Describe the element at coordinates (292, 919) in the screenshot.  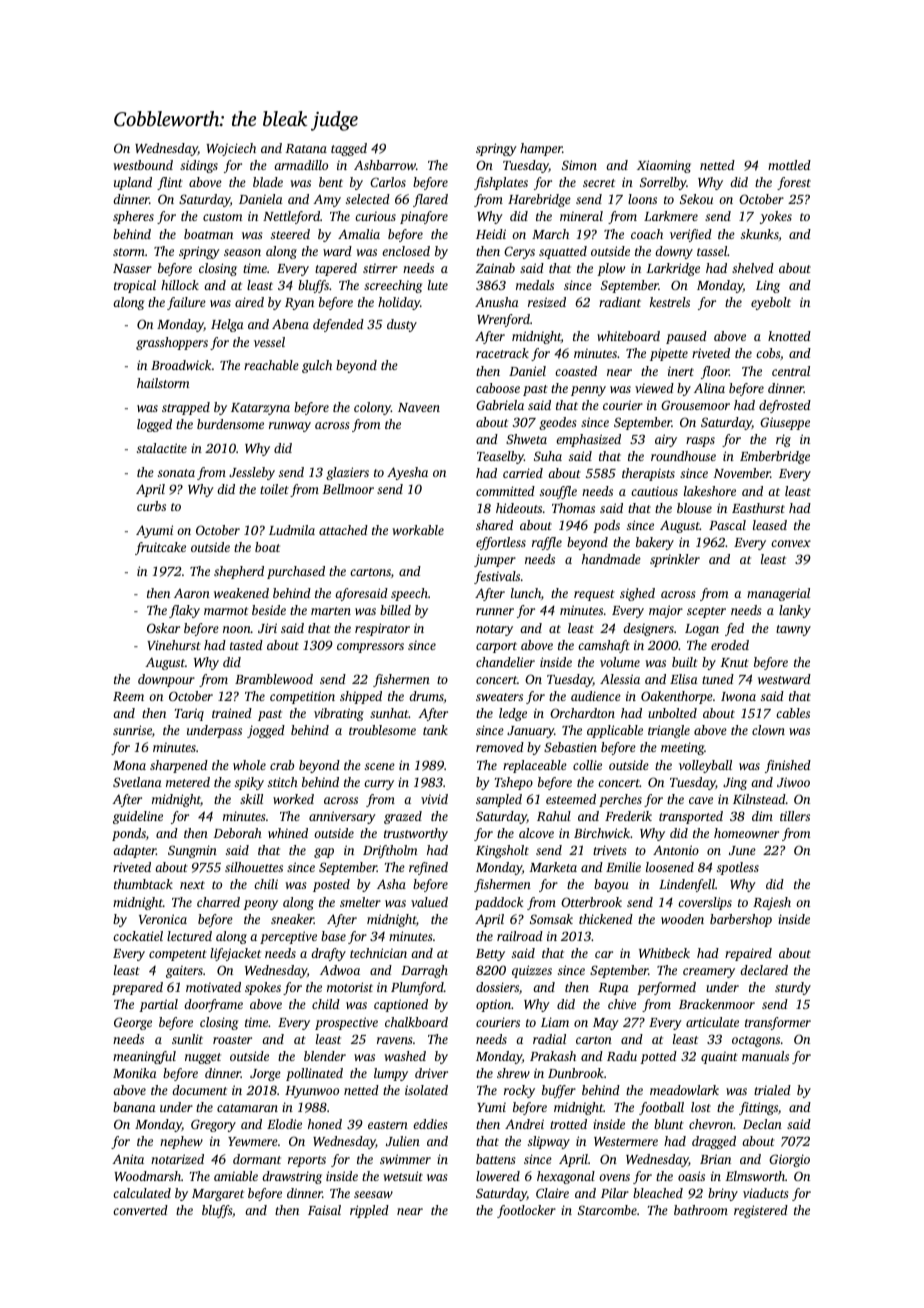
I see `sneaker` at that location.
